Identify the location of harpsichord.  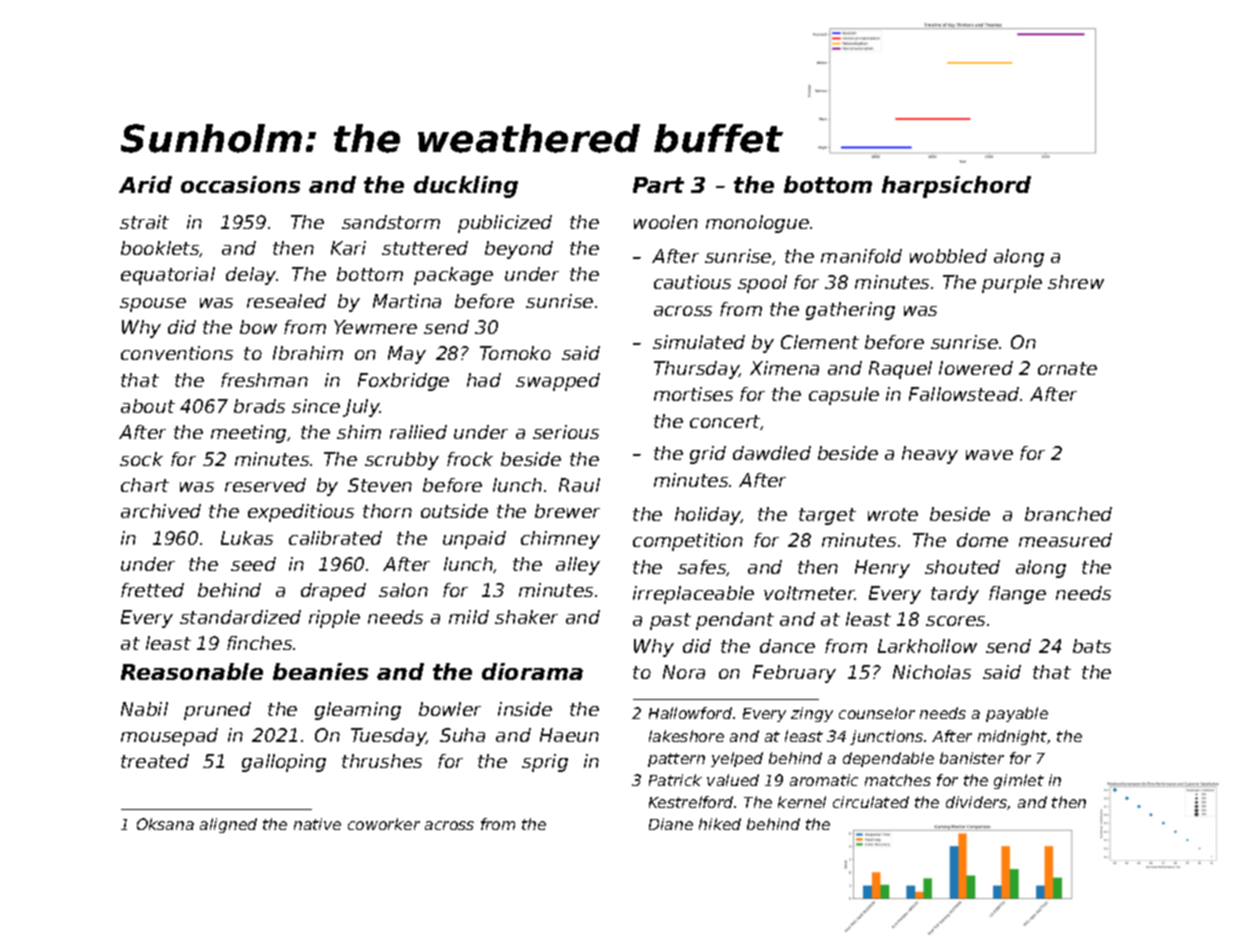
(956, 187).
